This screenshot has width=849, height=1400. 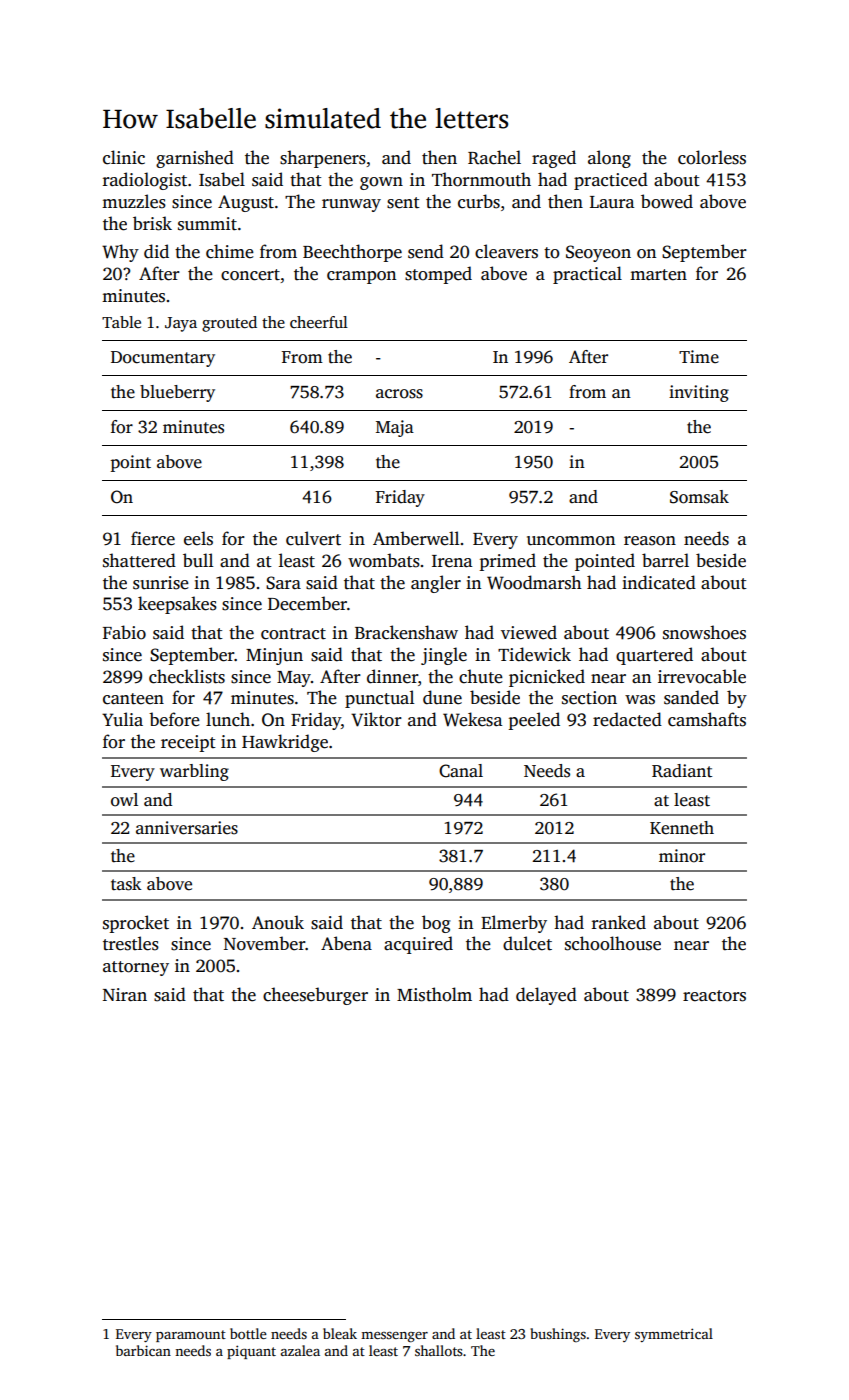 What do you see at coordinates (406, 632) in the screenshot?
I see `Brackenshaw` at bounding box center [406, 632].
